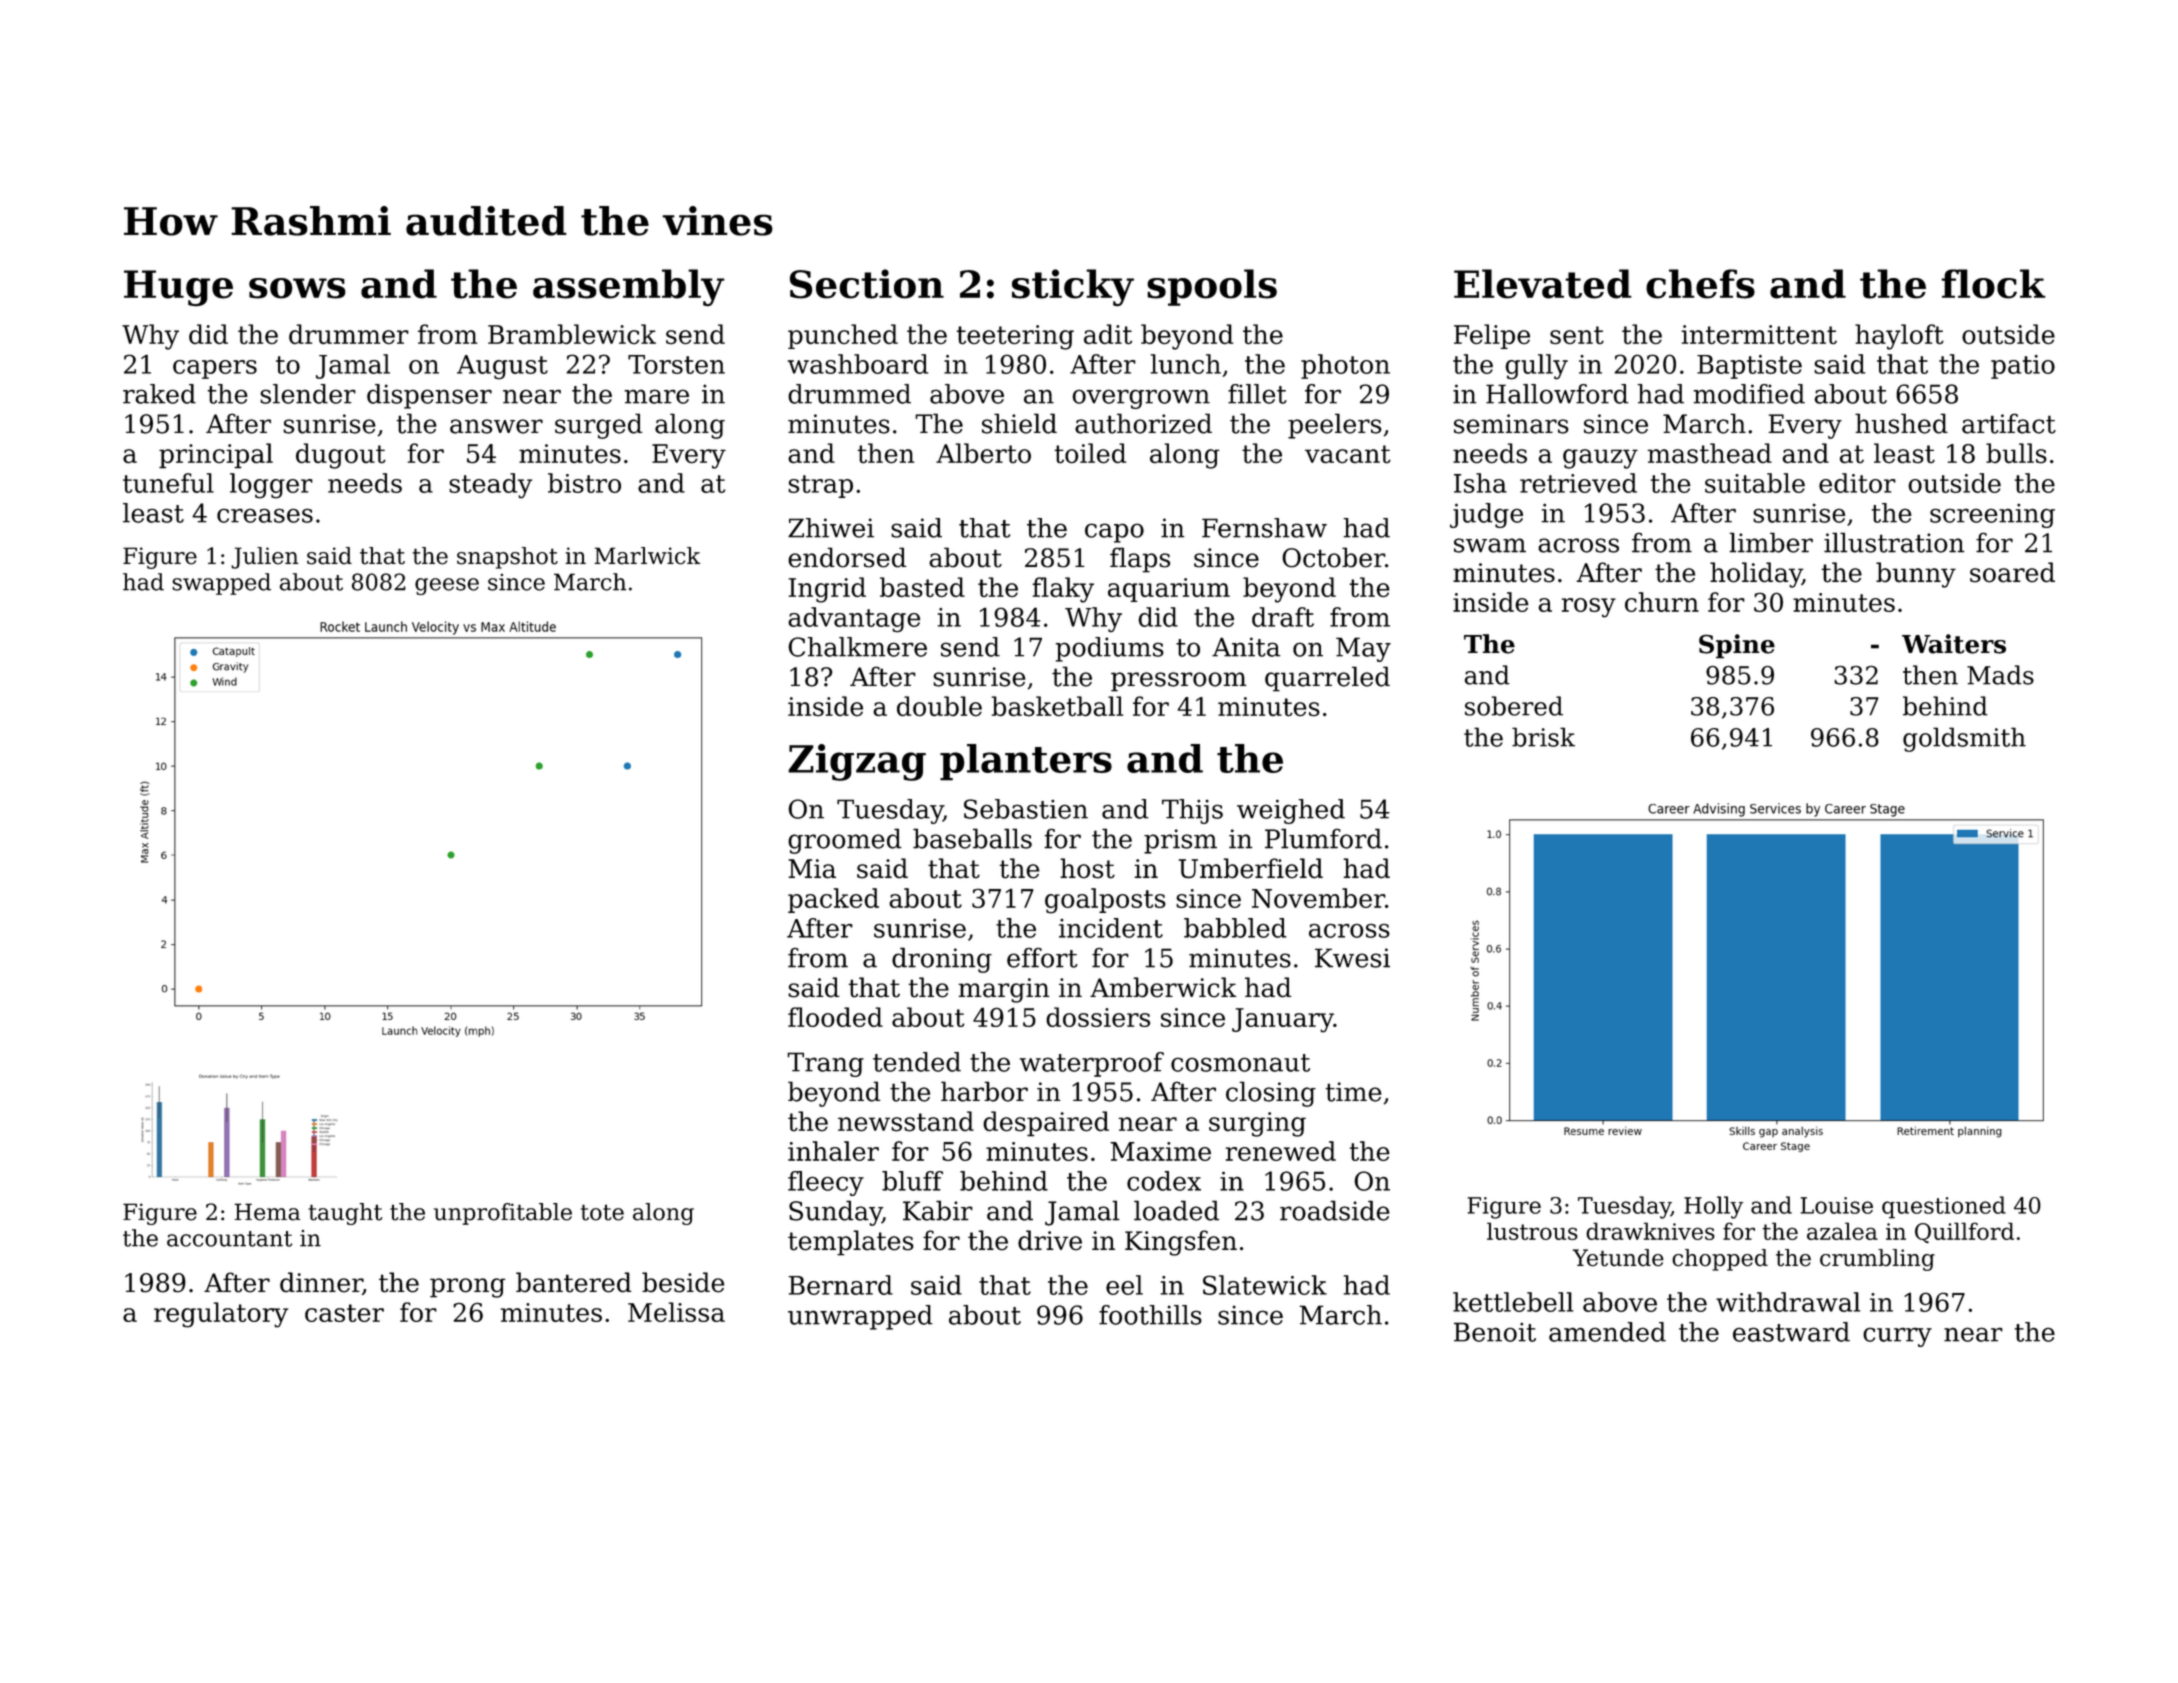 The width and height of the screenshot is (2178, 1683). What do you see at coordinates (835, 1017) in the screenshot?
I see `flooded` at bounding box center [835, 1017].
